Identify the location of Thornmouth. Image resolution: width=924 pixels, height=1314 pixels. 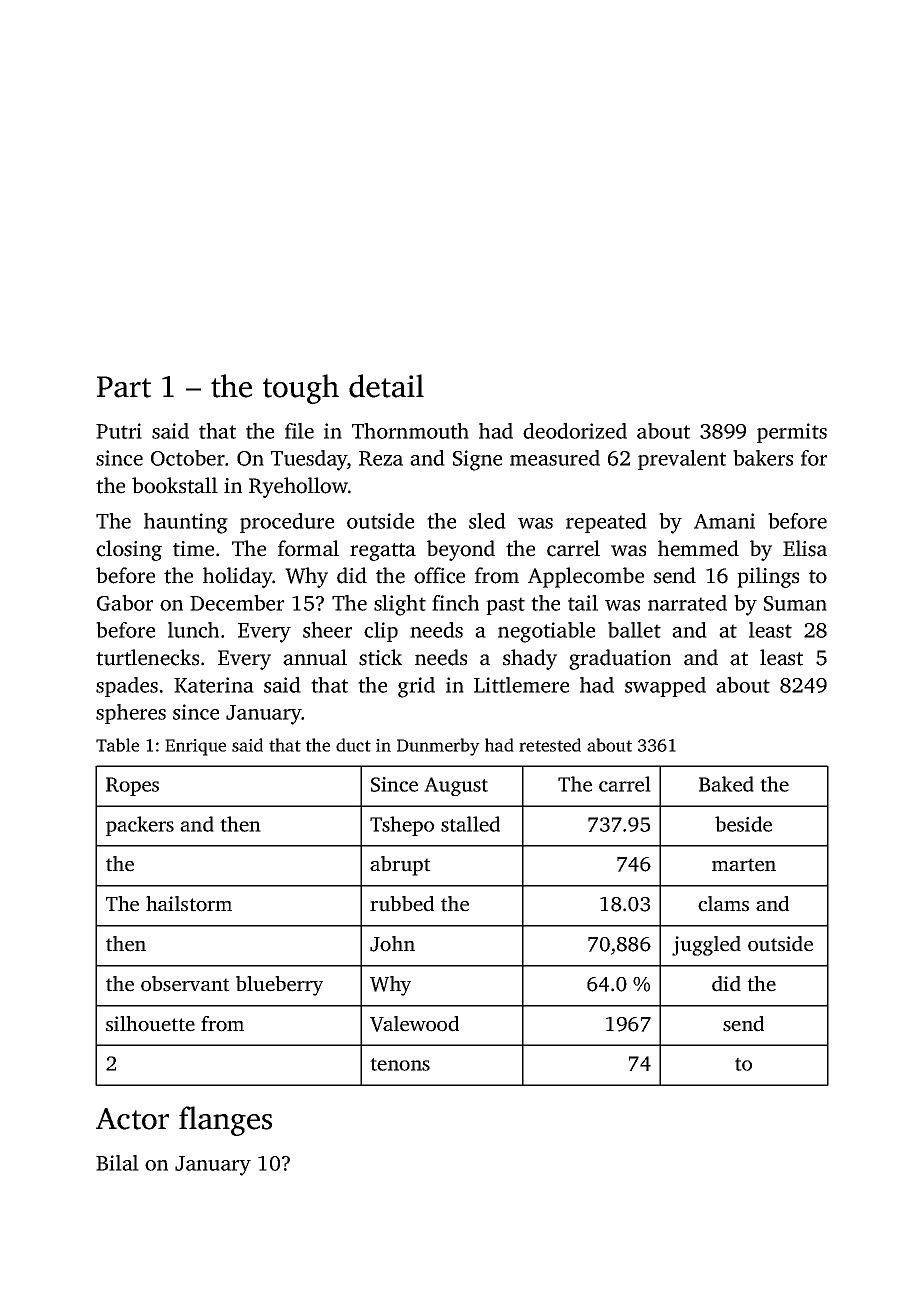
(410, 431).
